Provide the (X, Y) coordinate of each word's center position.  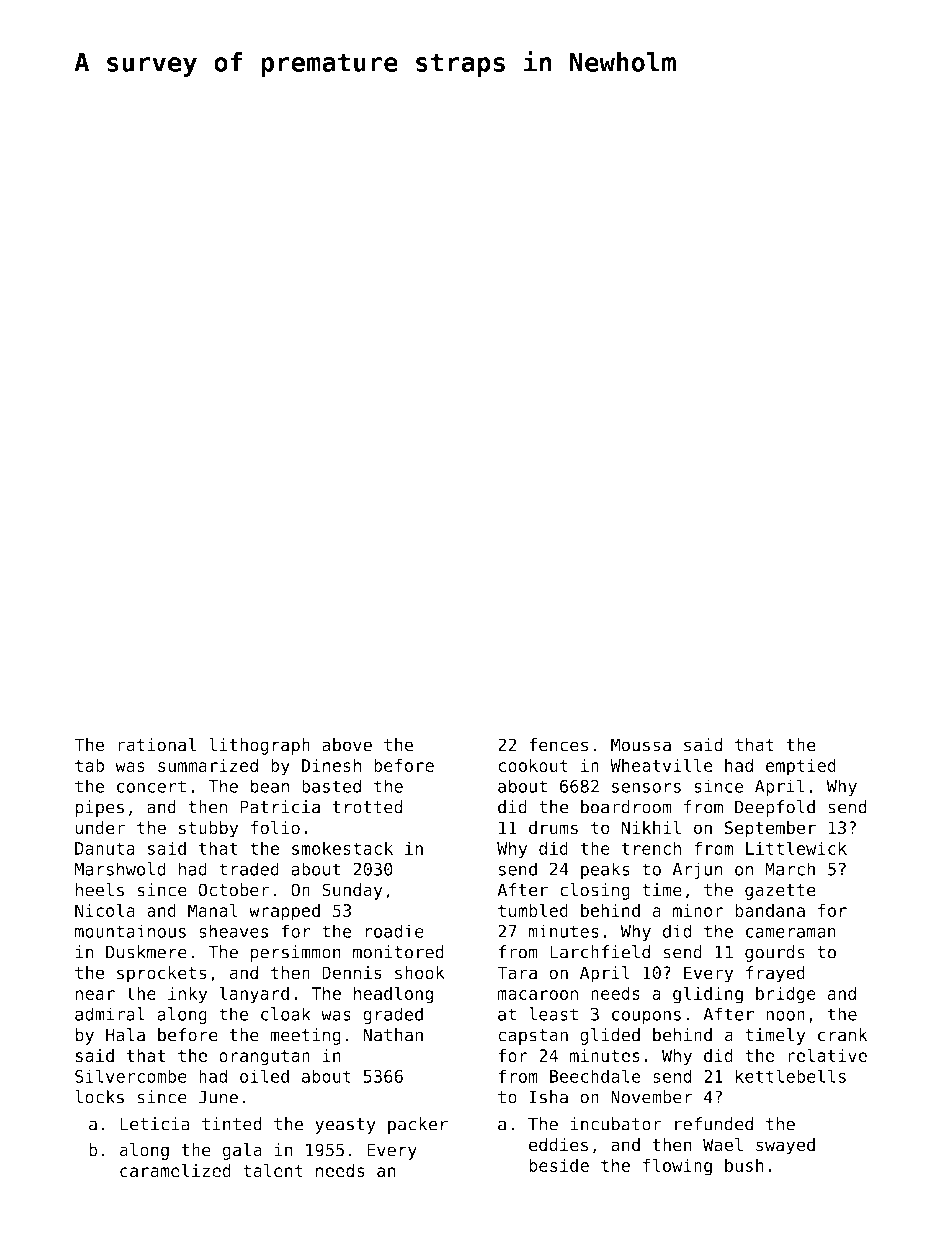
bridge (786, 995)
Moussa (641, 745)
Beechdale (595, 1076)
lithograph (259, 746)
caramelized (175, 1170)
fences (558, 745)
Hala (125, 1035)
